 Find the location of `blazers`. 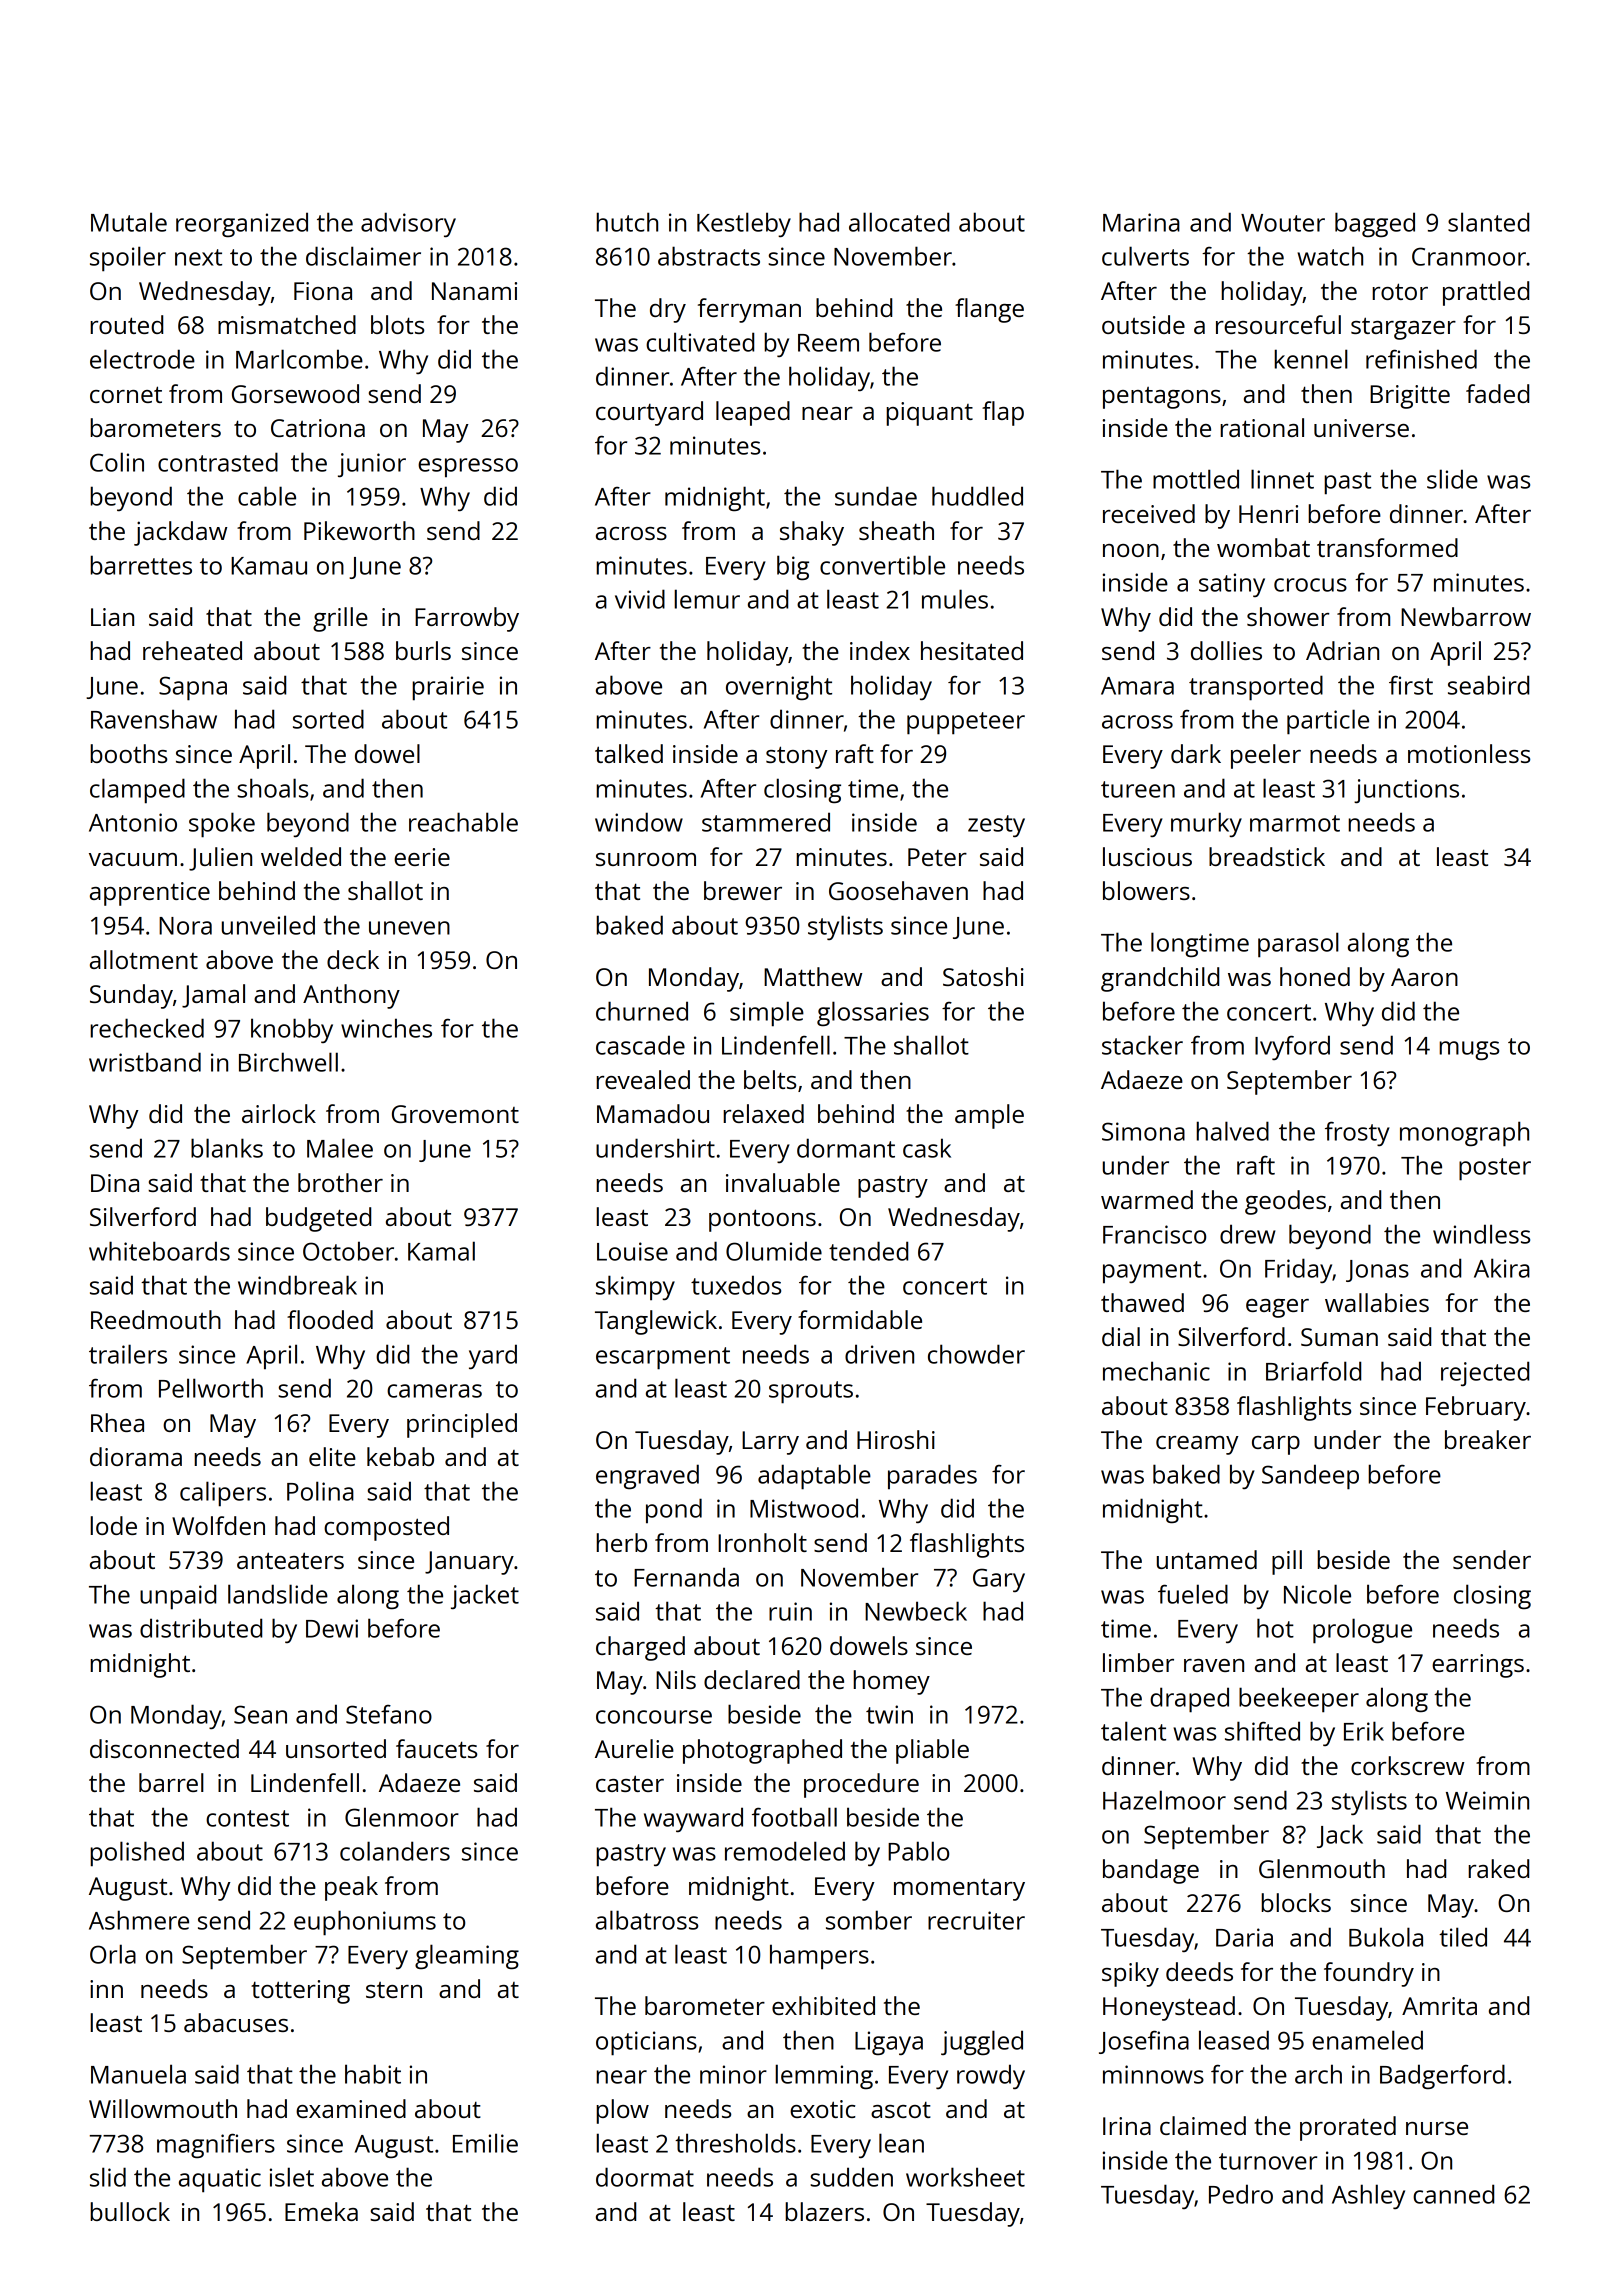

blazers is located at coordinates (824, 2211).
